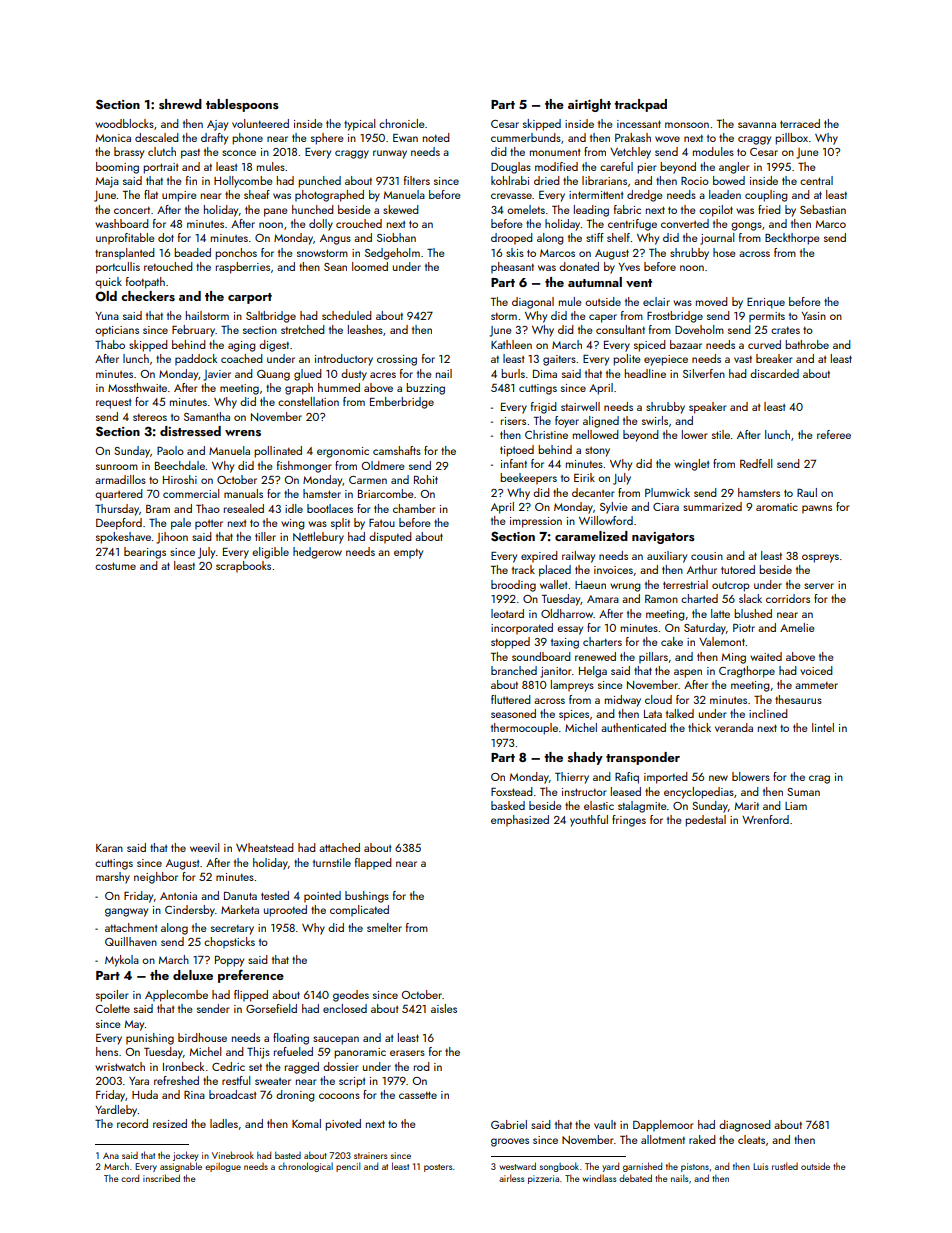 This image has height=1233, width=952. Describe the element at coordinates (510, 643) in the image. I see `stopped` at that location.
